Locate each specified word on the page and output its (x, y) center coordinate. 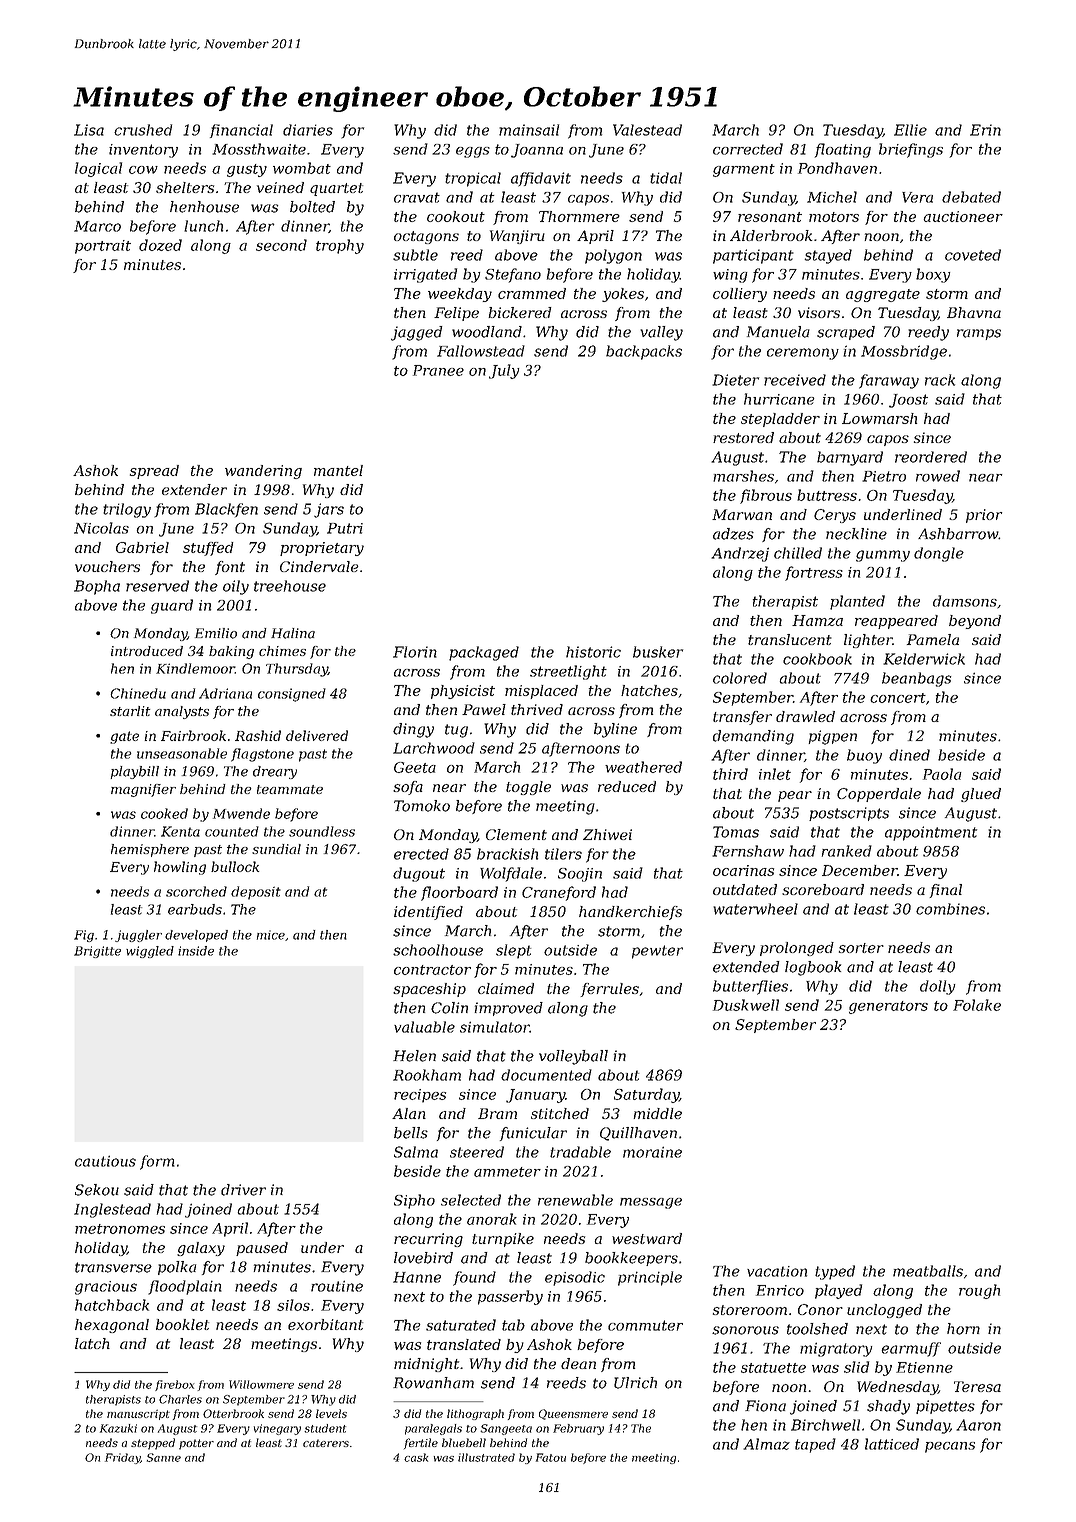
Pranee (438, 370)
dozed (160, 245)
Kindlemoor (195, 668)
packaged (484, 653)
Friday (122, 1458)
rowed (938, 476)
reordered (931, 457)
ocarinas (743, 870)
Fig (84, 936)
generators (888, 1007)
